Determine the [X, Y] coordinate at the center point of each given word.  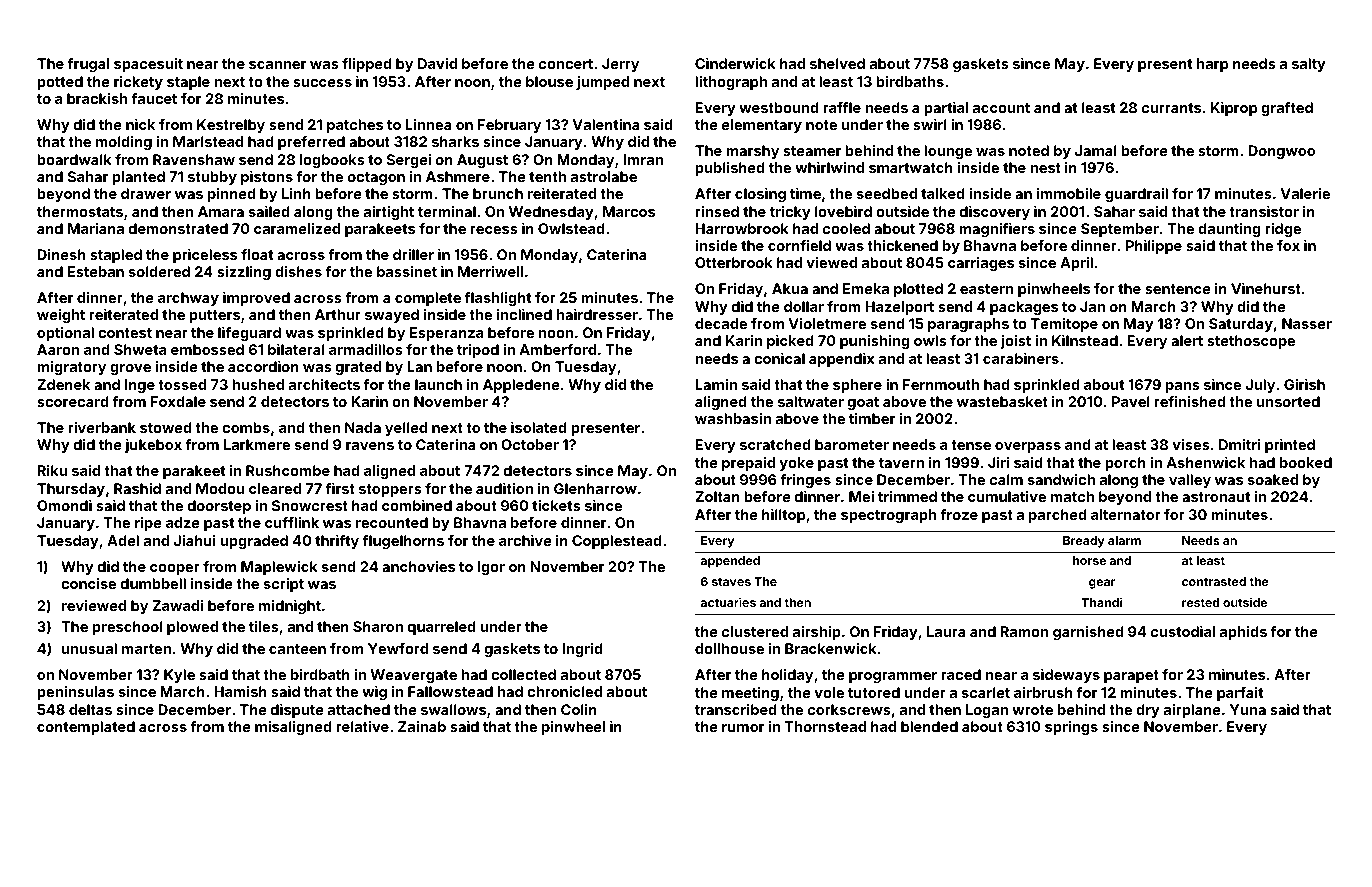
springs [1071, 728]
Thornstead [825, 726]
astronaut [1216, 497]
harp [1212, 65]
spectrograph [888, 516]
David [437, 63]
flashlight [498, 299]
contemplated [86, 728]
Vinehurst [1266, 288]
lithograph [731, 83]
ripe [148, 524]
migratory [71, 368]
